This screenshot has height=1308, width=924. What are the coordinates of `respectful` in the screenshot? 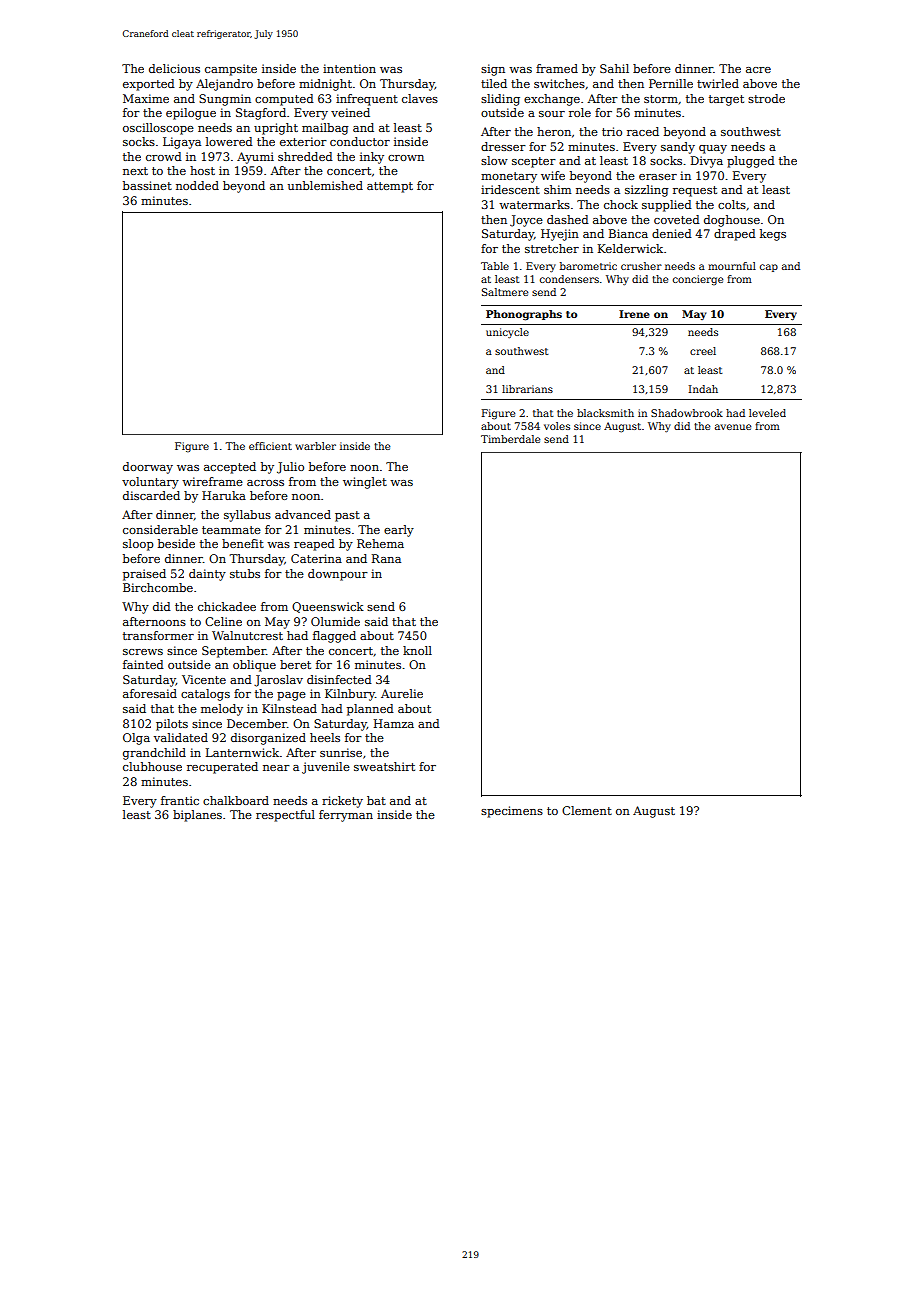 It's located at (285, 816).
